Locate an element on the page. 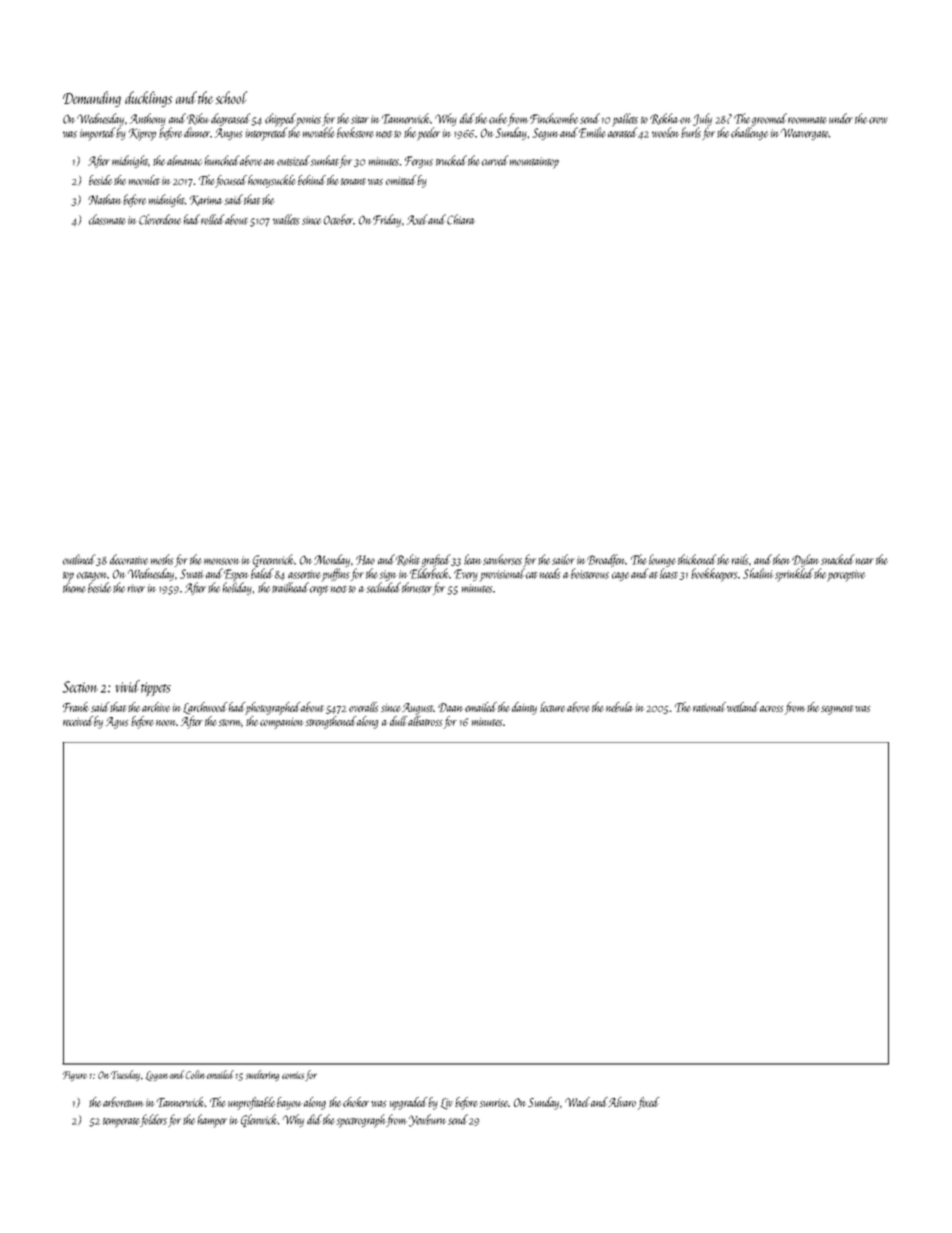 This document has height=1233, width=952. ducklings is located at coordinates (148, 99).
